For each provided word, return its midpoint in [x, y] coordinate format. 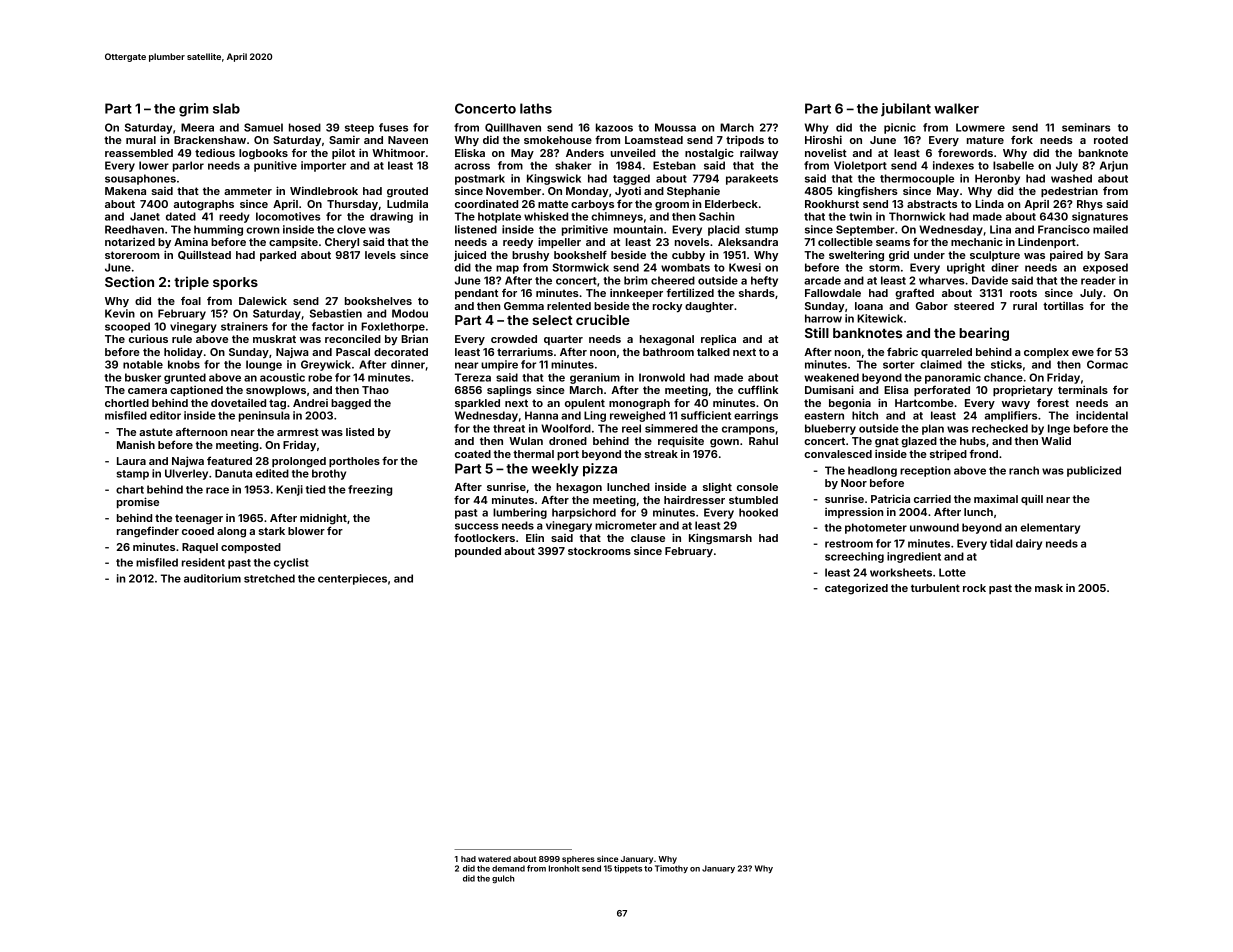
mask [1049, 588]
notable [143, 364]
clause [648, 538]
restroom [849, 544]
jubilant [906, 109]
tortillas [1063, 306]
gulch [503, 879]
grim [193, 110]
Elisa [896, 390]
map [507, 269]
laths [536, 108]
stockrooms [599, 551]
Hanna [541, 415]
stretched [269, 578]
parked [278, 256]
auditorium [212, 578]
